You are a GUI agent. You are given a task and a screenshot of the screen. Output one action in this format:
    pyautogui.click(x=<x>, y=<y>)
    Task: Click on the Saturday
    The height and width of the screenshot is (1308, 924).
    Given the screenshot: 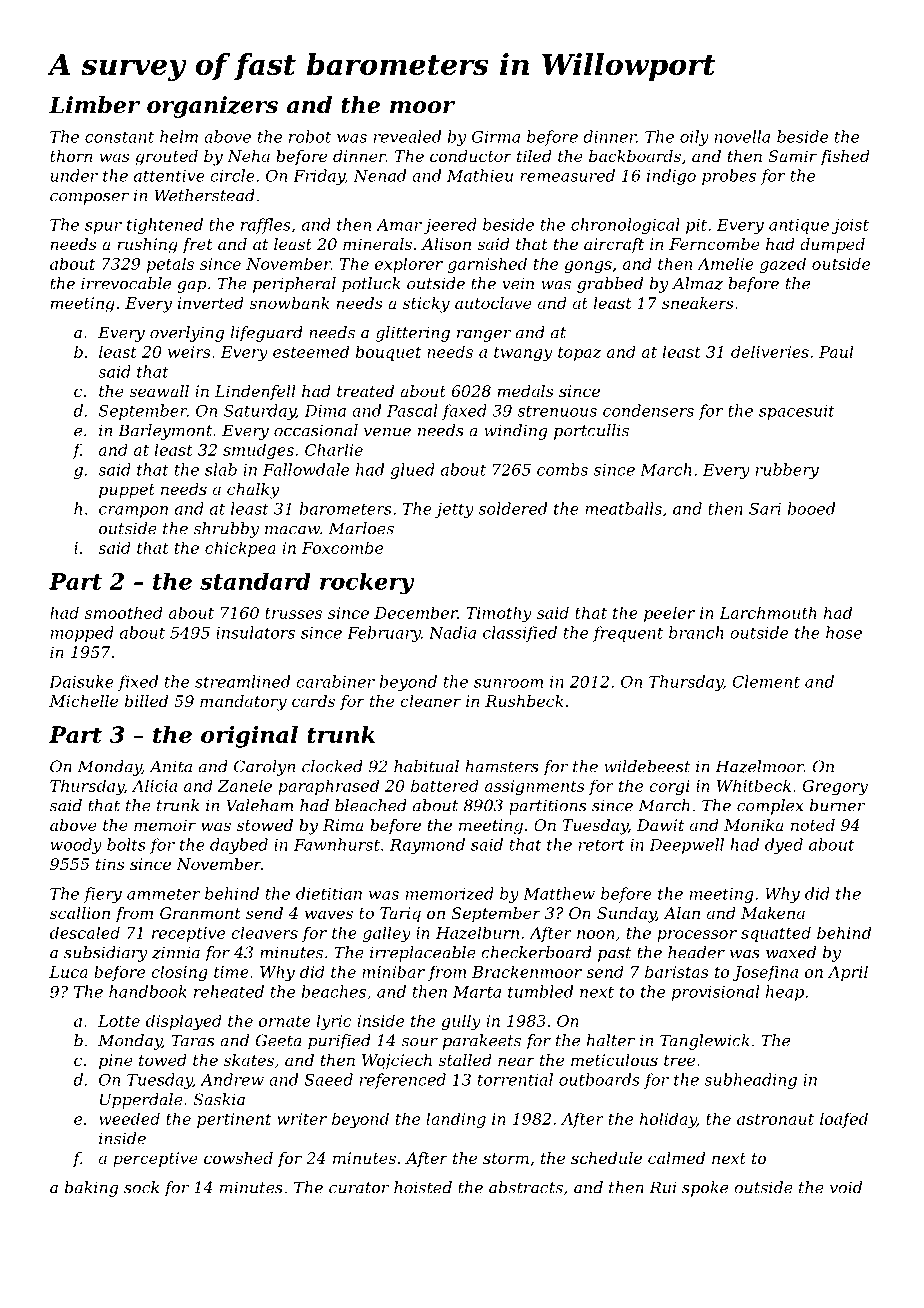 What is the action you would take?
    pyautogui.click(x=260, y=412)
